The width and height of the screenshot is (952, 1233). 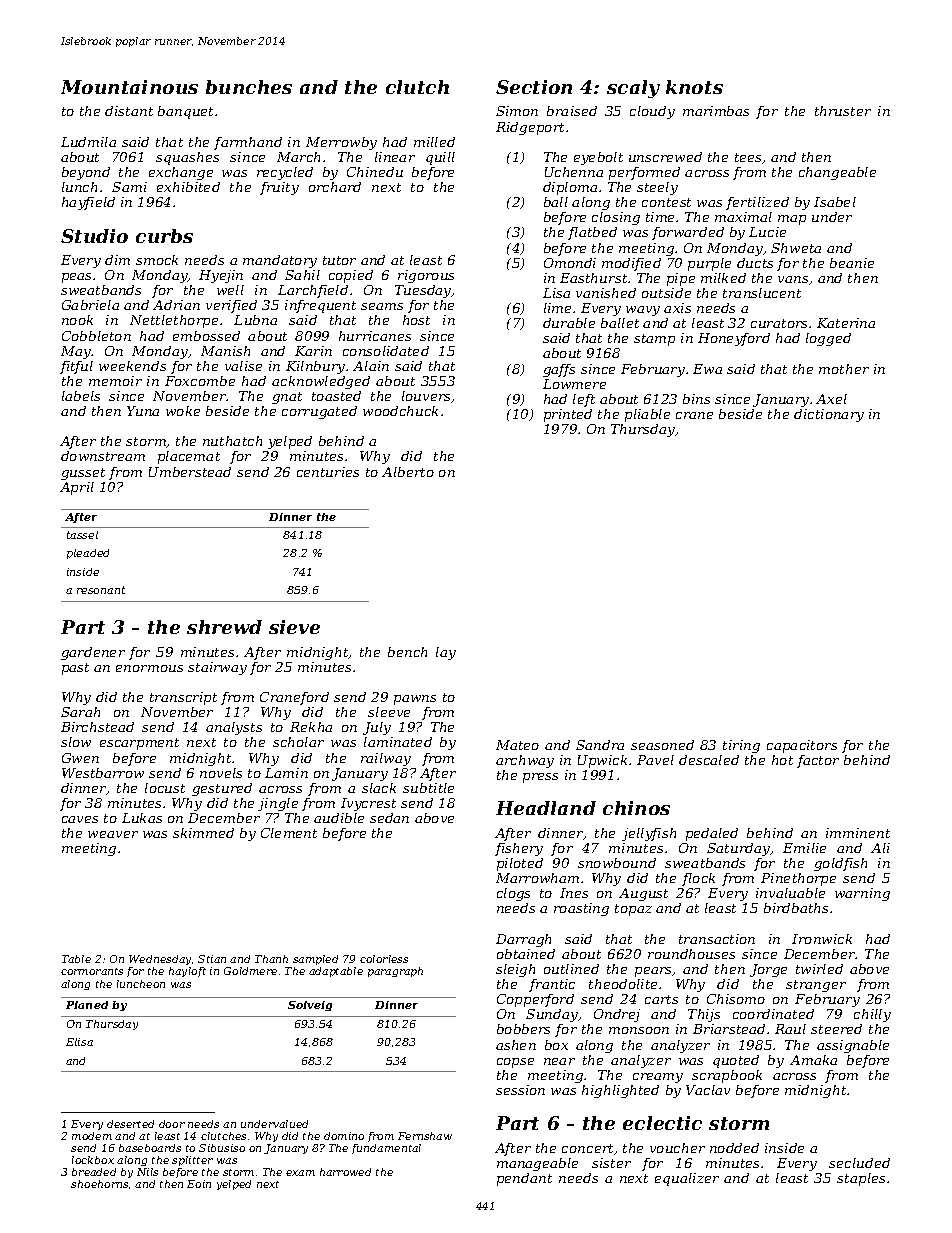 I want to click on harrowed, so click(x=345, y=1172).
